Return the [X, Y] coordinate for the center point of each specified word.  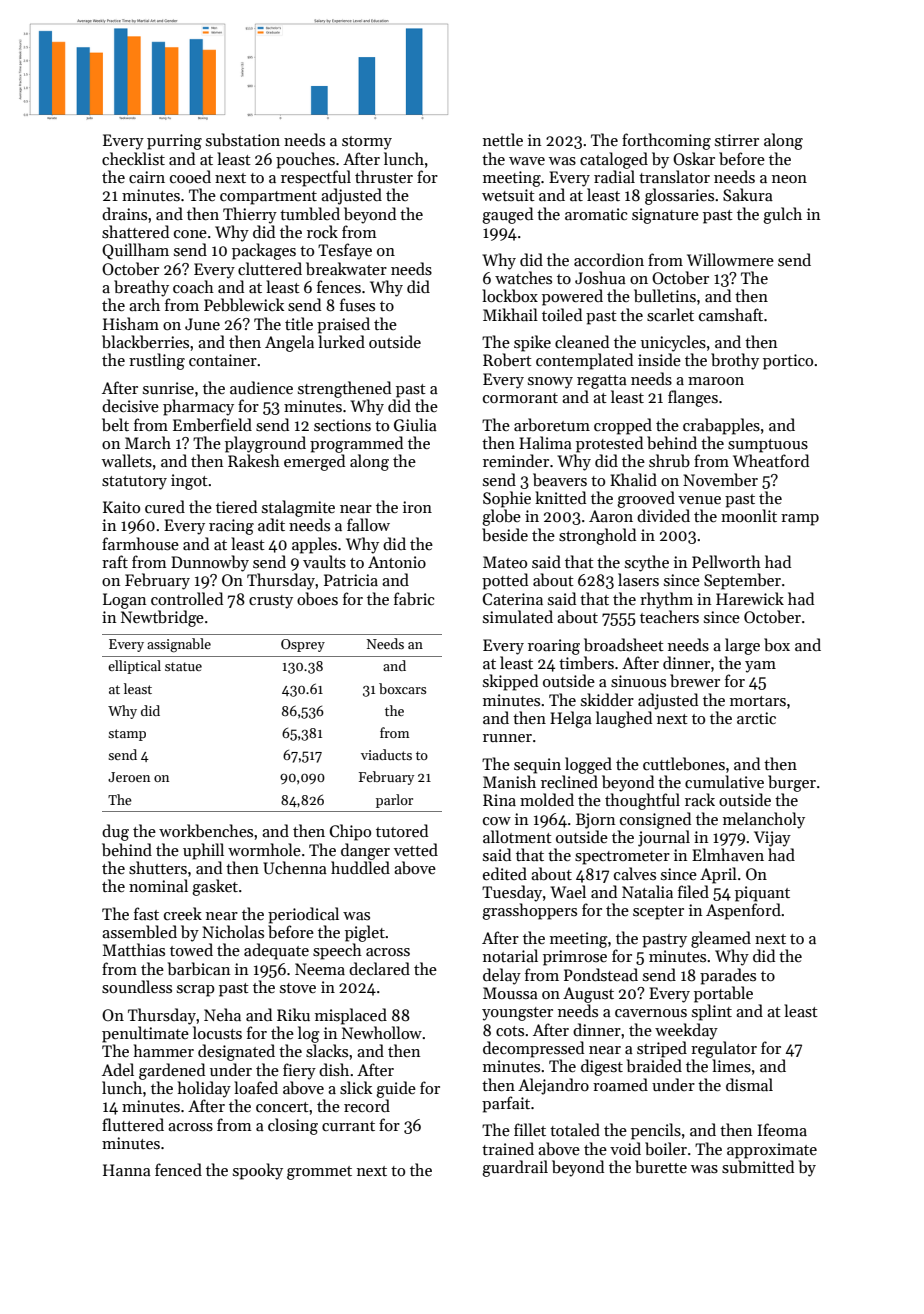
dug [115, 832]
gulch [782, 215]
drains [124, 213]
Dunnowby [210, 563]
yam [760, 667]
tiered [236, 506]
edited [505, 873]
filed [693, 891]
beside [505, 534]
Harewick [750, 598]
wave [527, 161]
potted [505, 581]
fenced [178, 1169]
